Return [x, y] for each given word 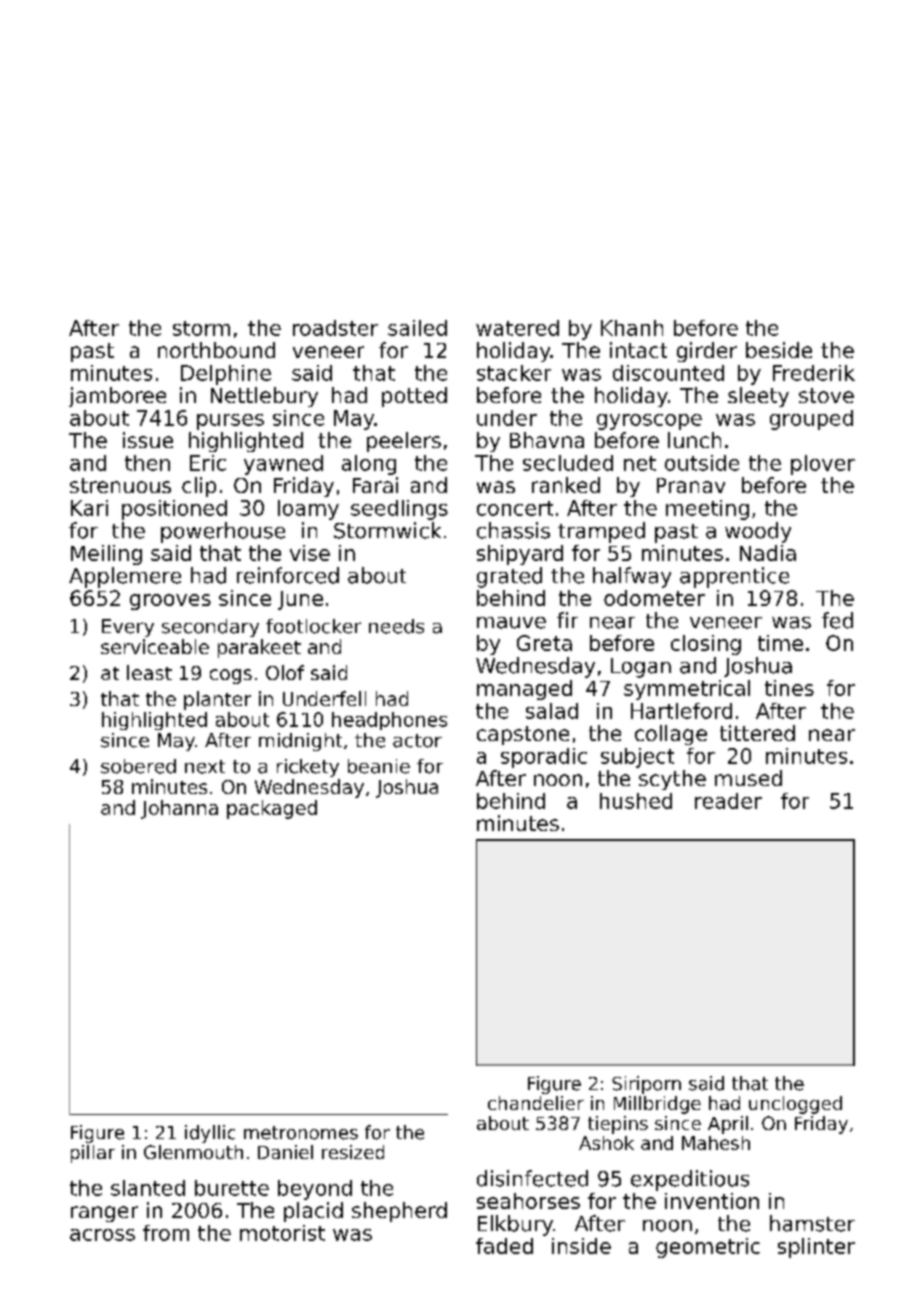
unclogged [795, 1105]
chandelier [536, 1103]
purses [230, 422]
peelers [404, 442]
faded [504, 1246]
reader [728, 801]
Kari [89, 508]
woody [758, 532]
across [102, 1235]
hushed [636, 801]
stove [826, 395]
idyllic [210, 1134]
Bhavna [547, 440]
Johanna [179, 809]
